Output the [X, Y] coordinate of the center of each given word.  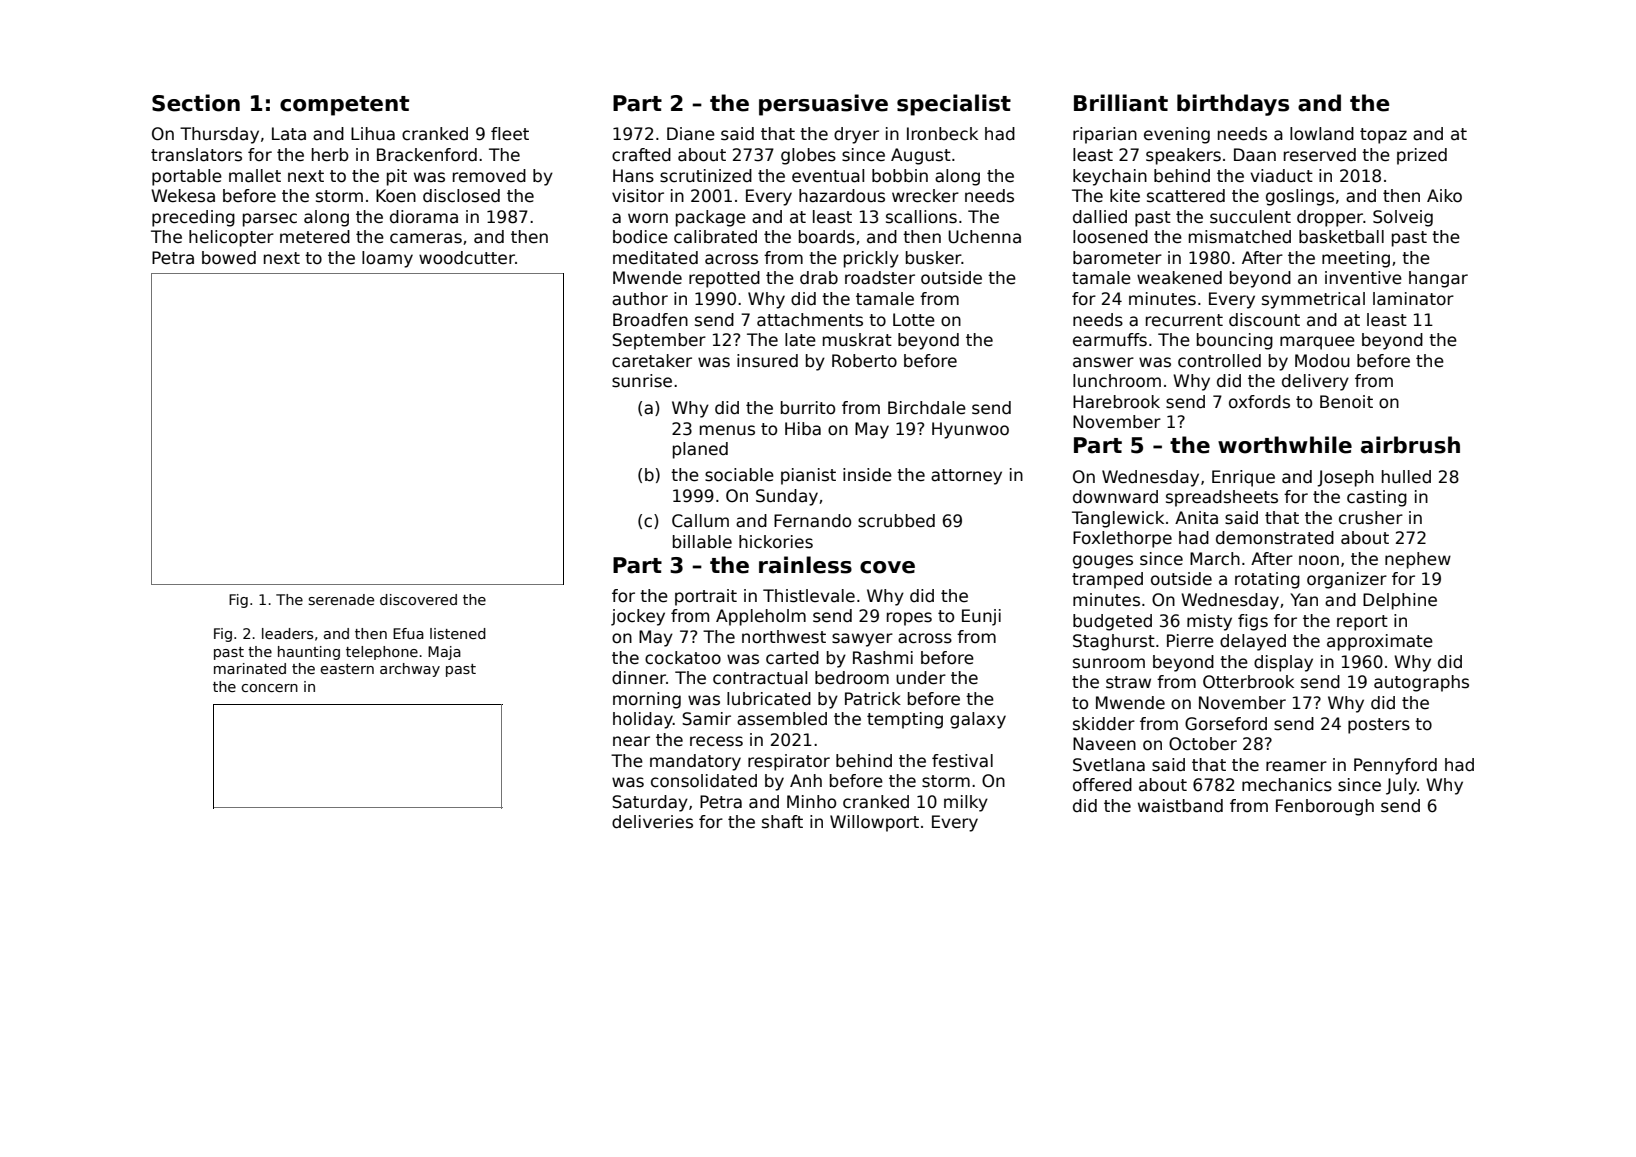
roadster [880, 278]
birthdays [1233, 105]
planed [700, 450]
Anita [1196, 518]
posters [1379, 726]
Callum [700, 521]
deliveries [652, 822]
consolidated [704, 781]
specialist [954, 105]
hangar [1438, 279]
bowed [229, 258]
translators [196, 155]
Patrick [873, 699]
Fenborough [1325, 807]
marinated [250, 668]
